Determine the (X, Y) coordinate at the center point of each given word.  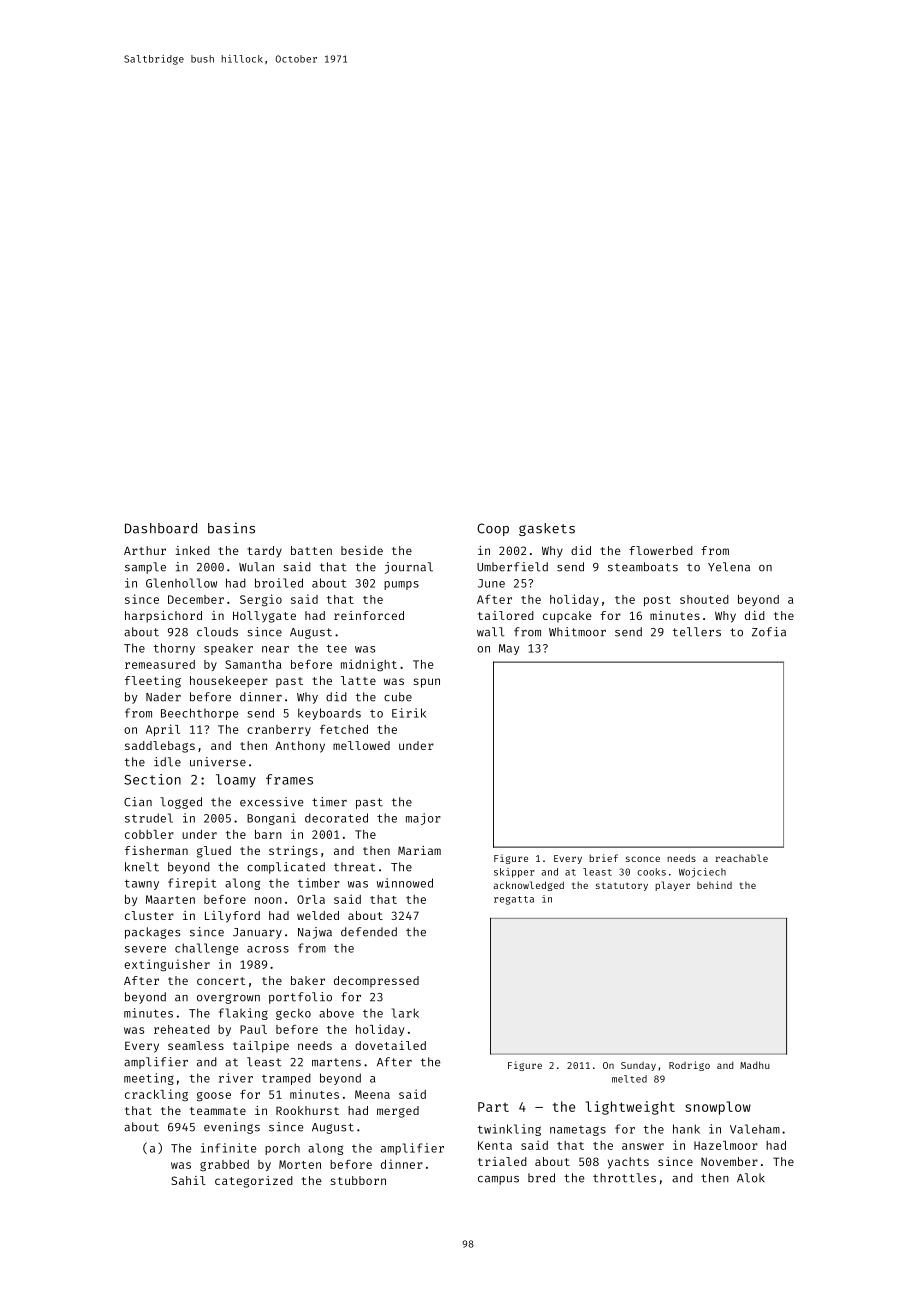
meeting (149, 1079)
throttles (624, 1178)
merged (398, 1112)
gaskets (547, 529)
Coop (493, 529)
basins (231, 528)
